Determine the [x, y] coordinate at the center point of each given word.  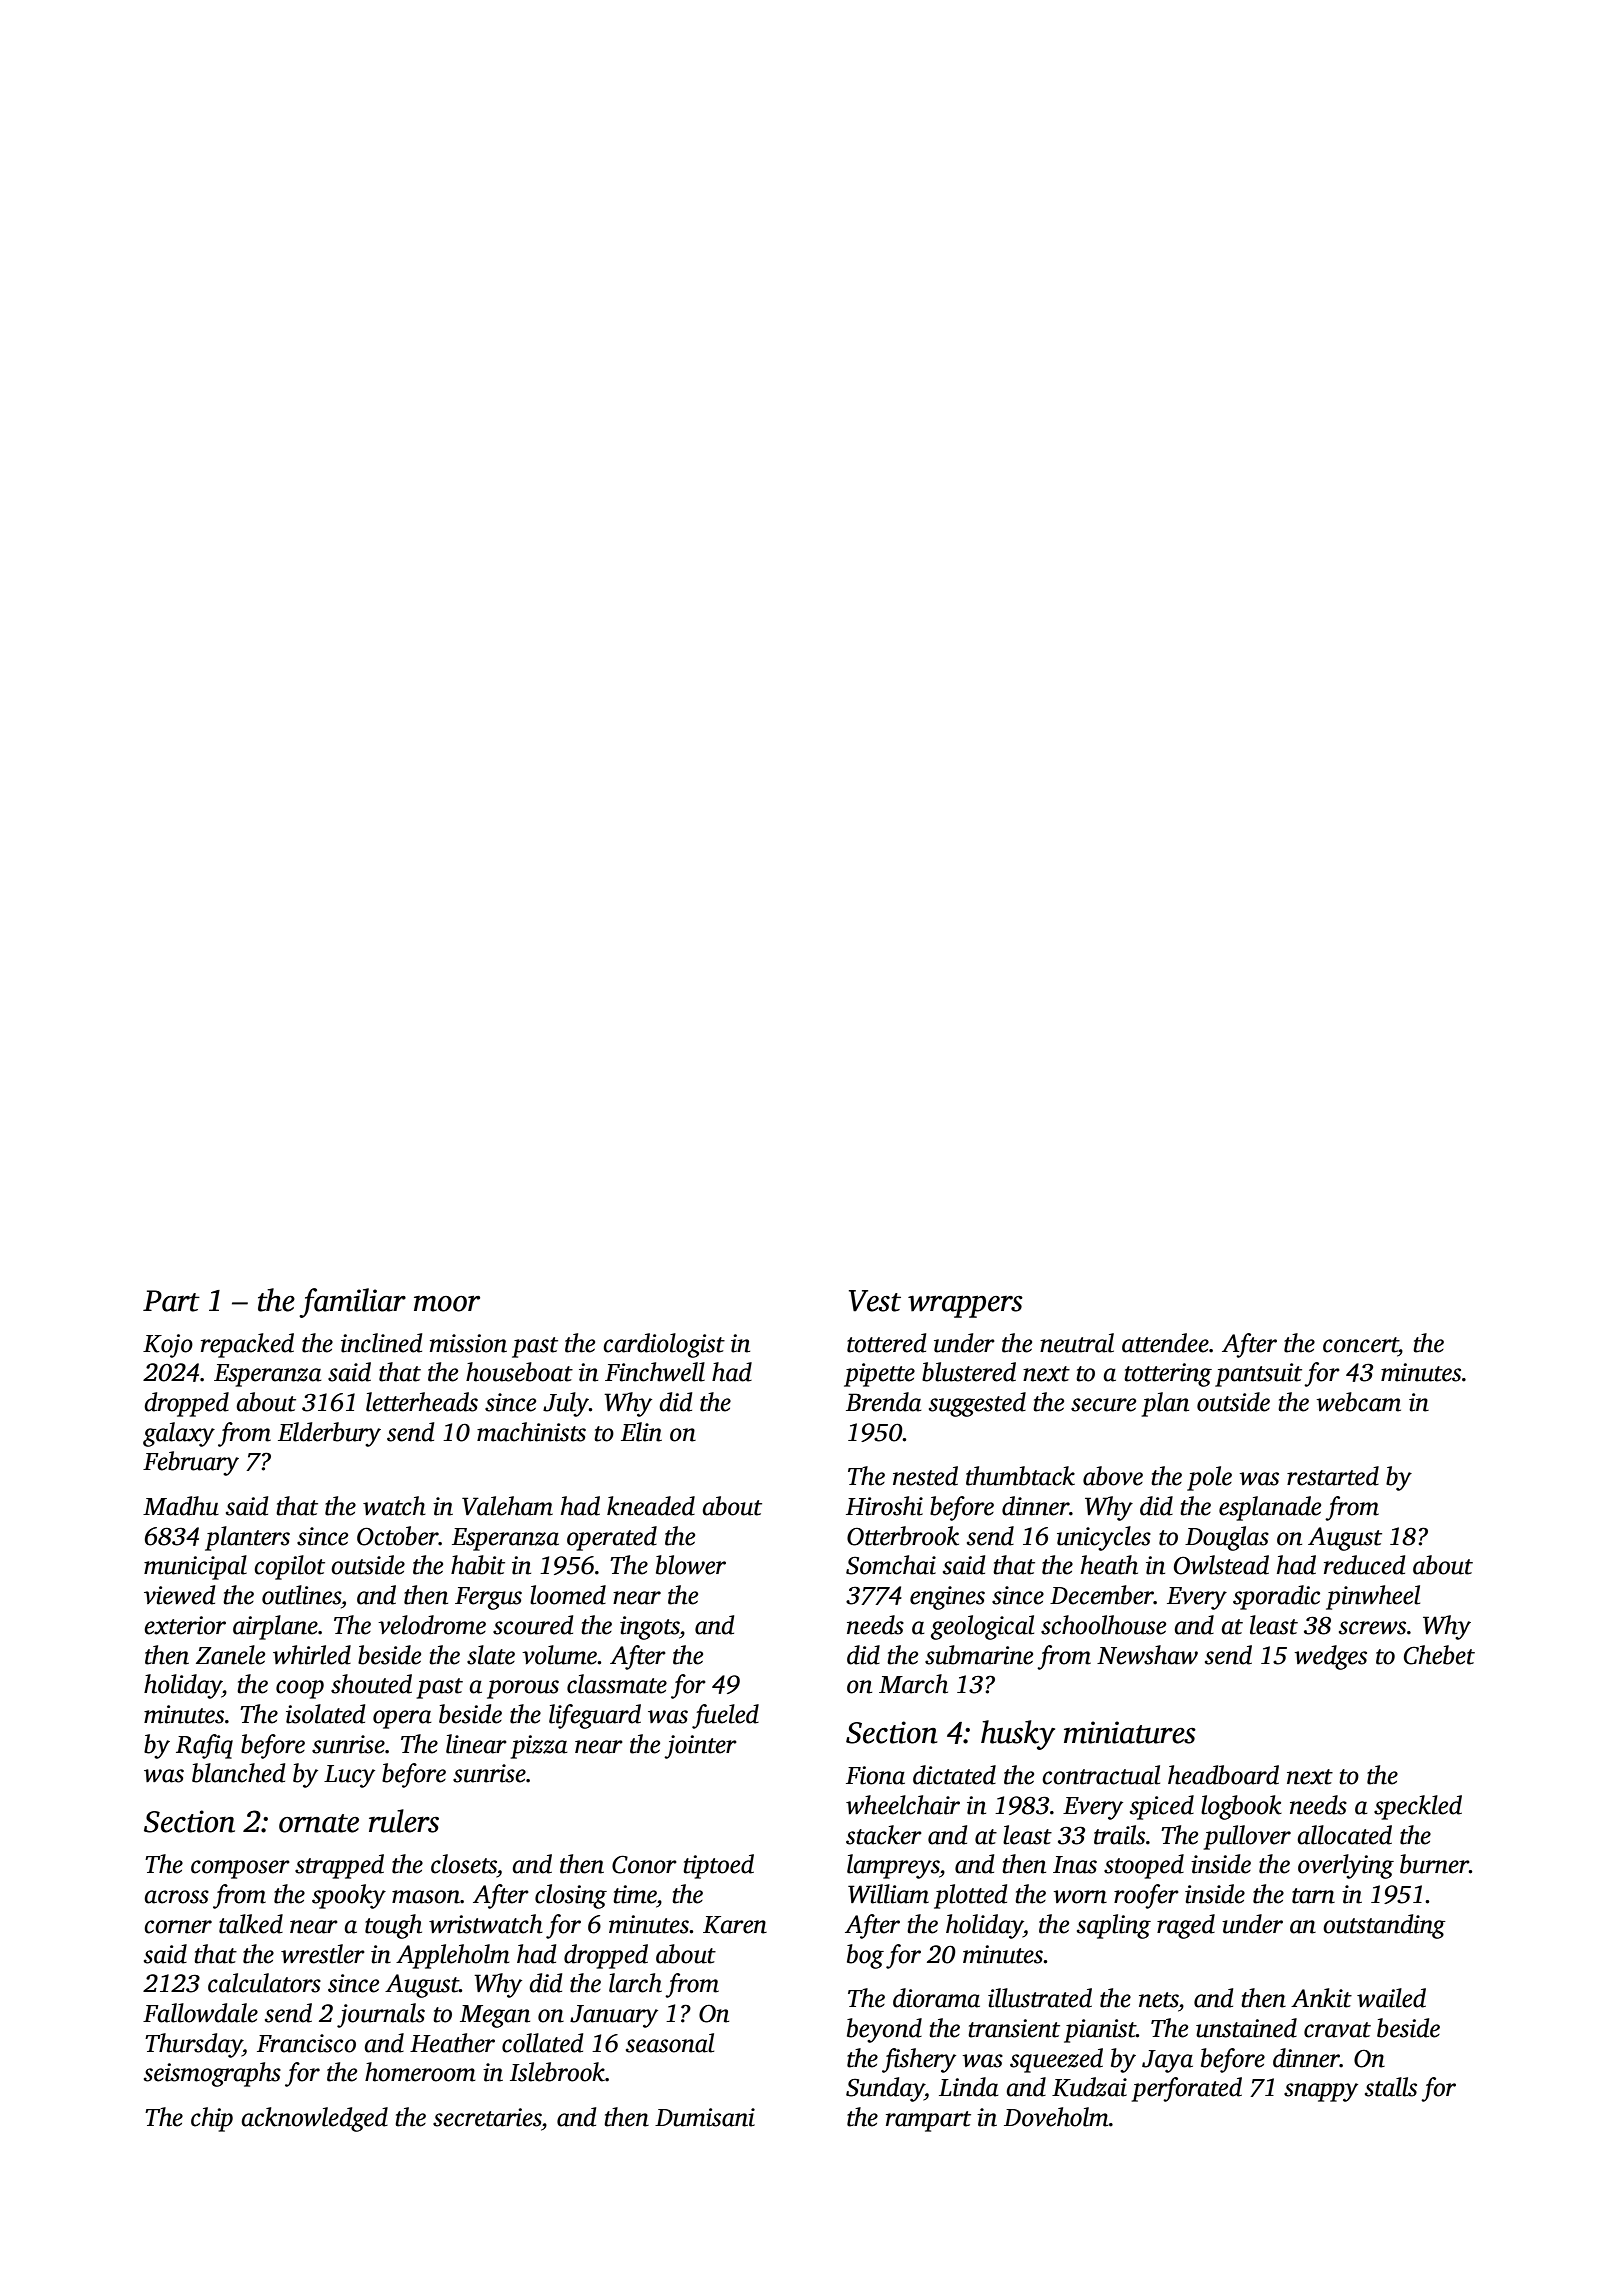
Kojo [168, 1346]
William [888, 1894]
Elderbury [329, 1434]
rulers [404, 1821]
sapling [1114, 1926]
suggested [977, 1404]
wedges [1330, 1657]
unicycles [1104, 1538]
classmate [617, 1684]
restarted [1333, 1476]
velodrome [432, 1625]
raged [1186, 1926]
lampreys [893, 1866]
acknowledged [314, 2119]
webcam [1358, 1402]
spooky [349, 1896]
